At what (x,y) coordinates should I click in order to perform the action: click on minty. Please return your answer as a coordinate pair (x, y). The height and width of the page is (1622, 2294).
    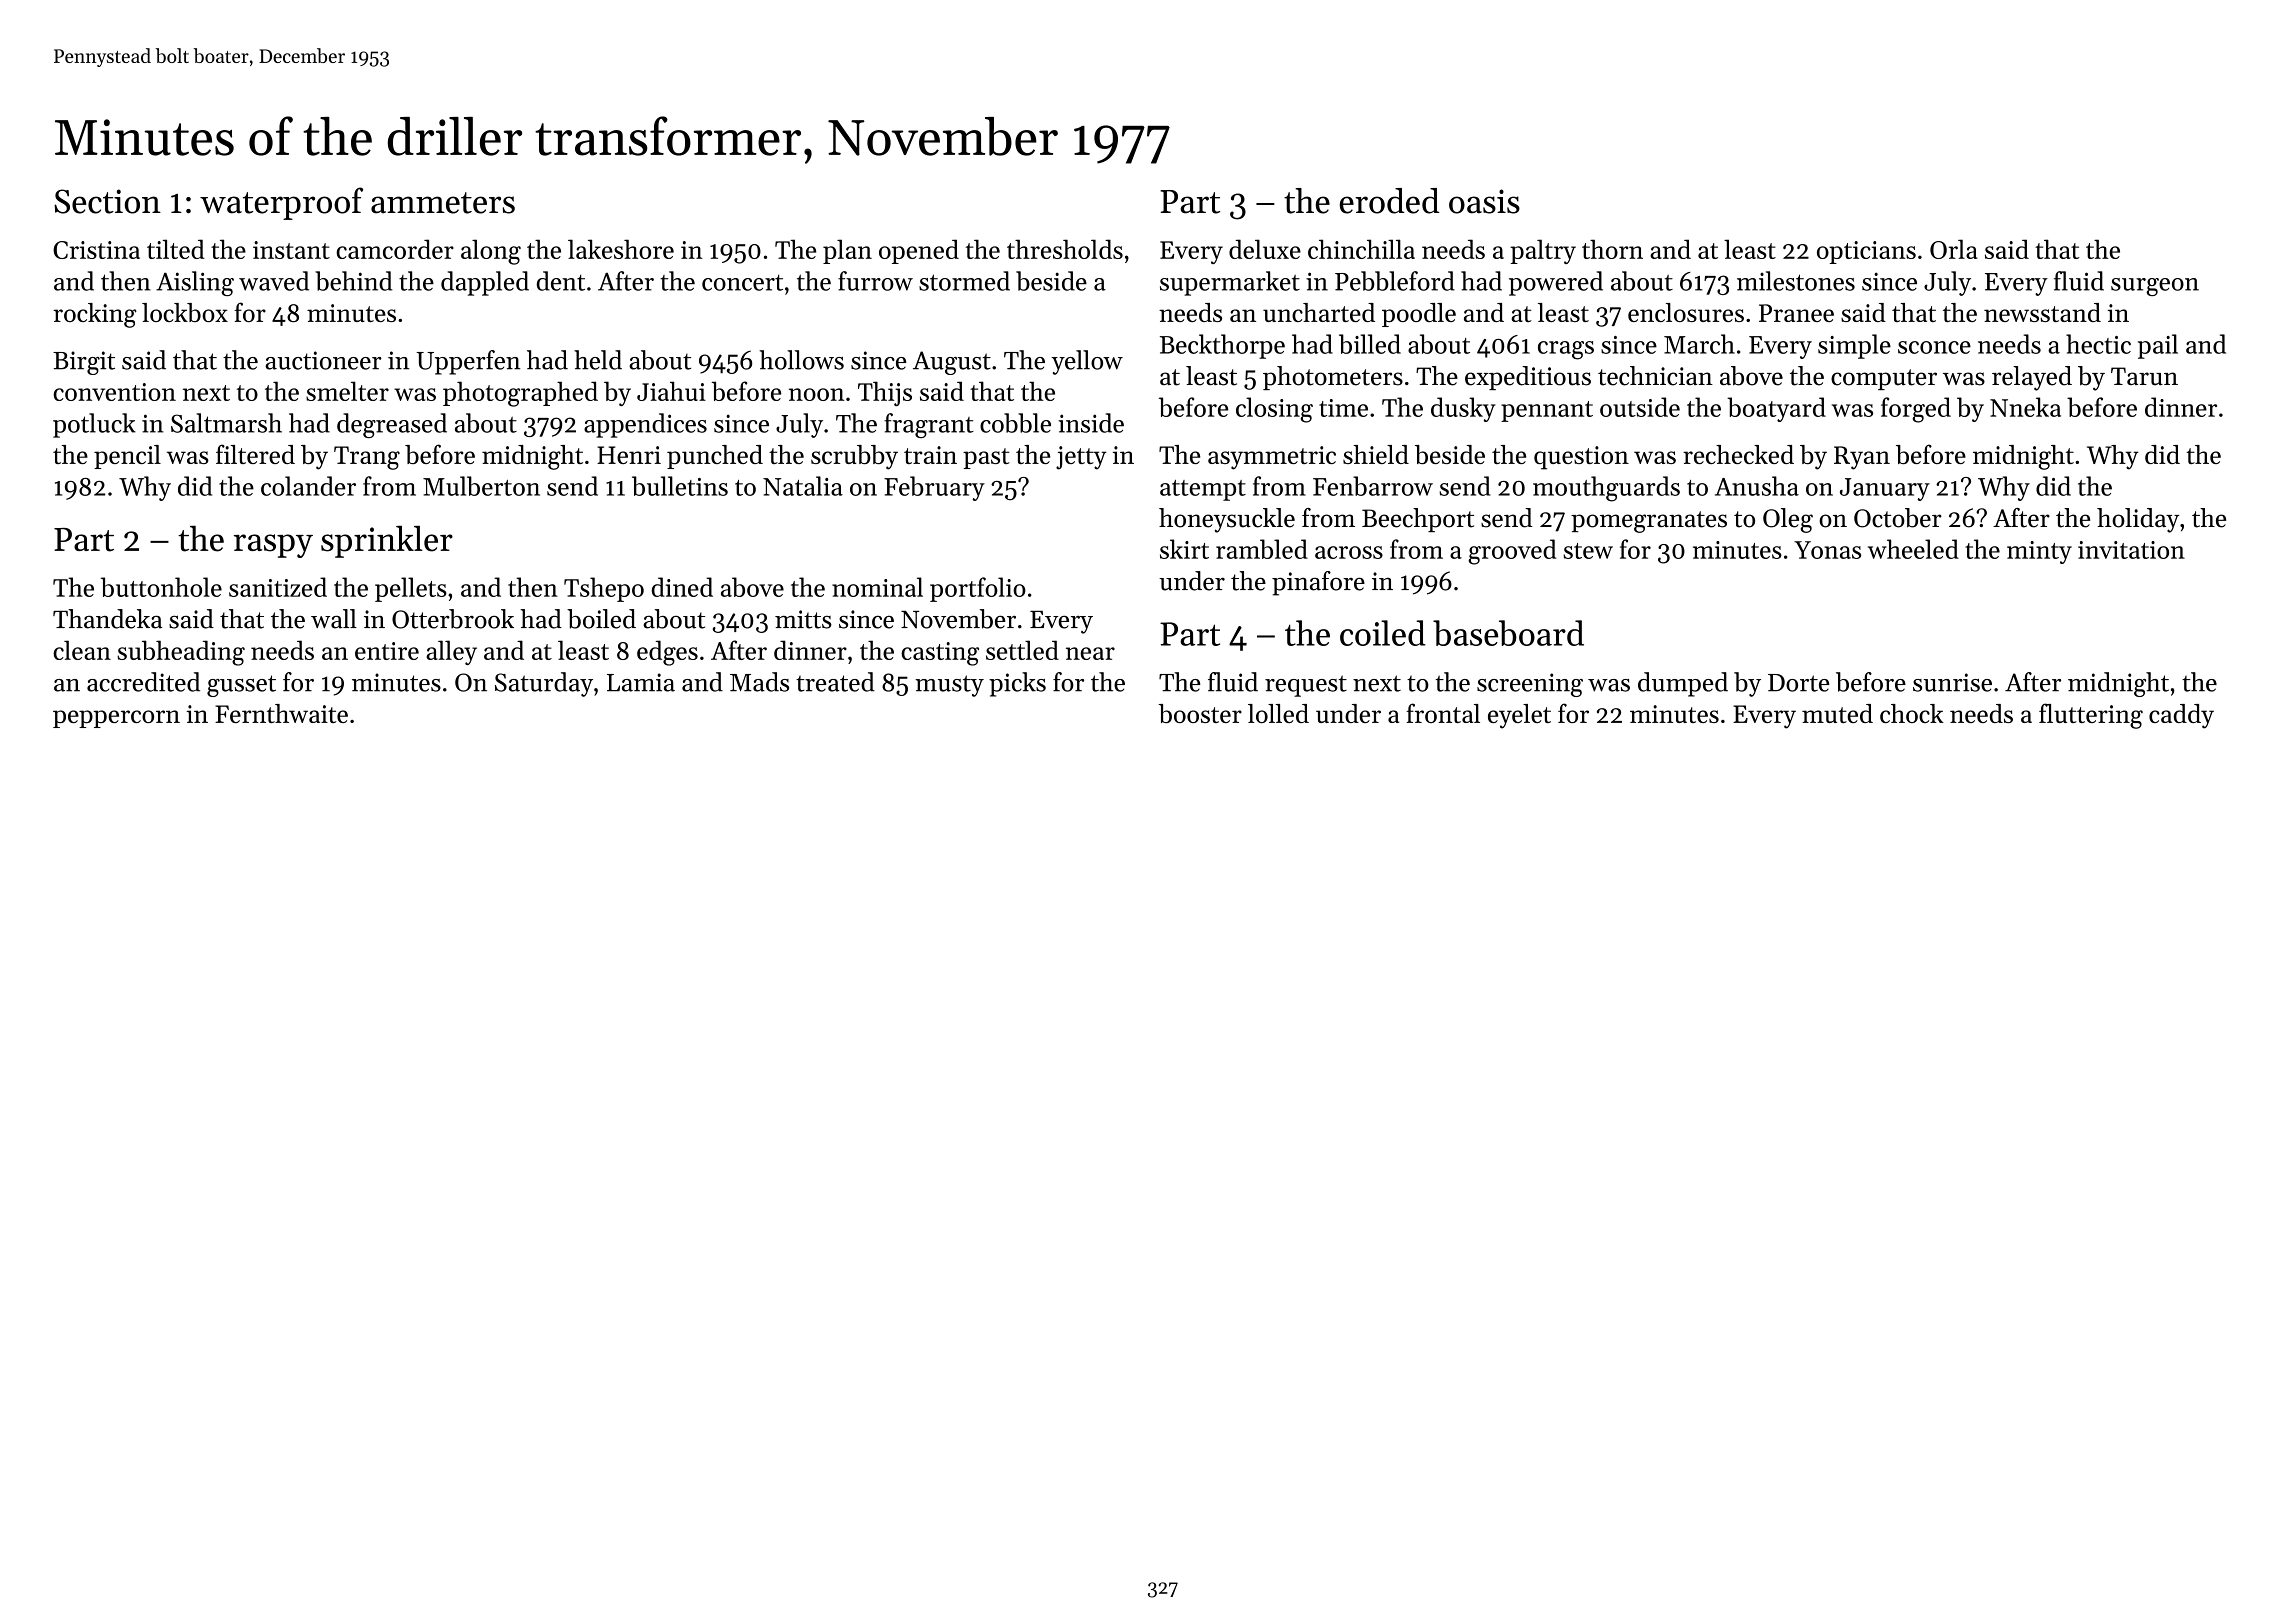
    Looking at the image, I should click on (2039, 552).
